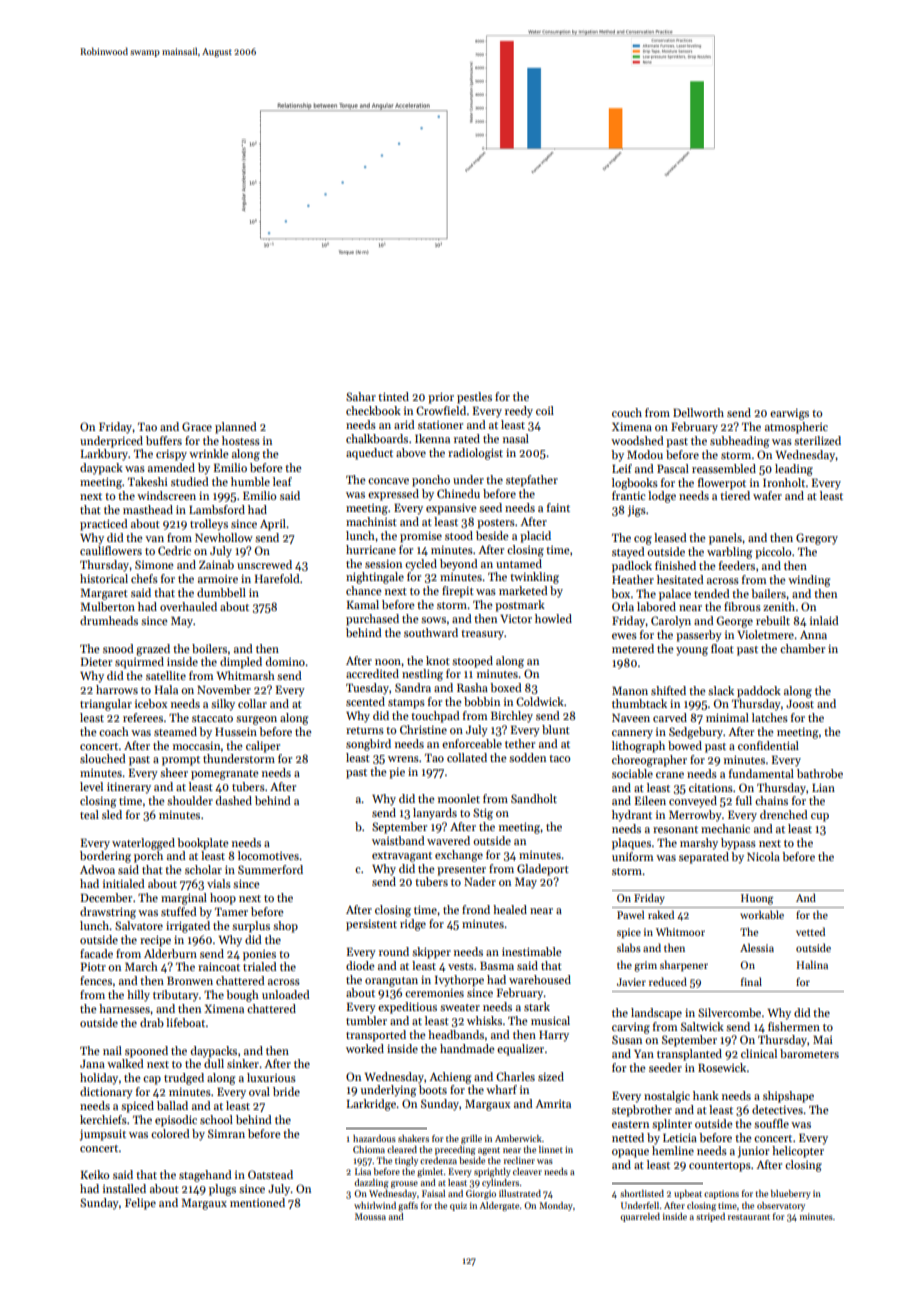 The width and height of the document is (924, 1308). I want to click on referees, so click(143, 717).
